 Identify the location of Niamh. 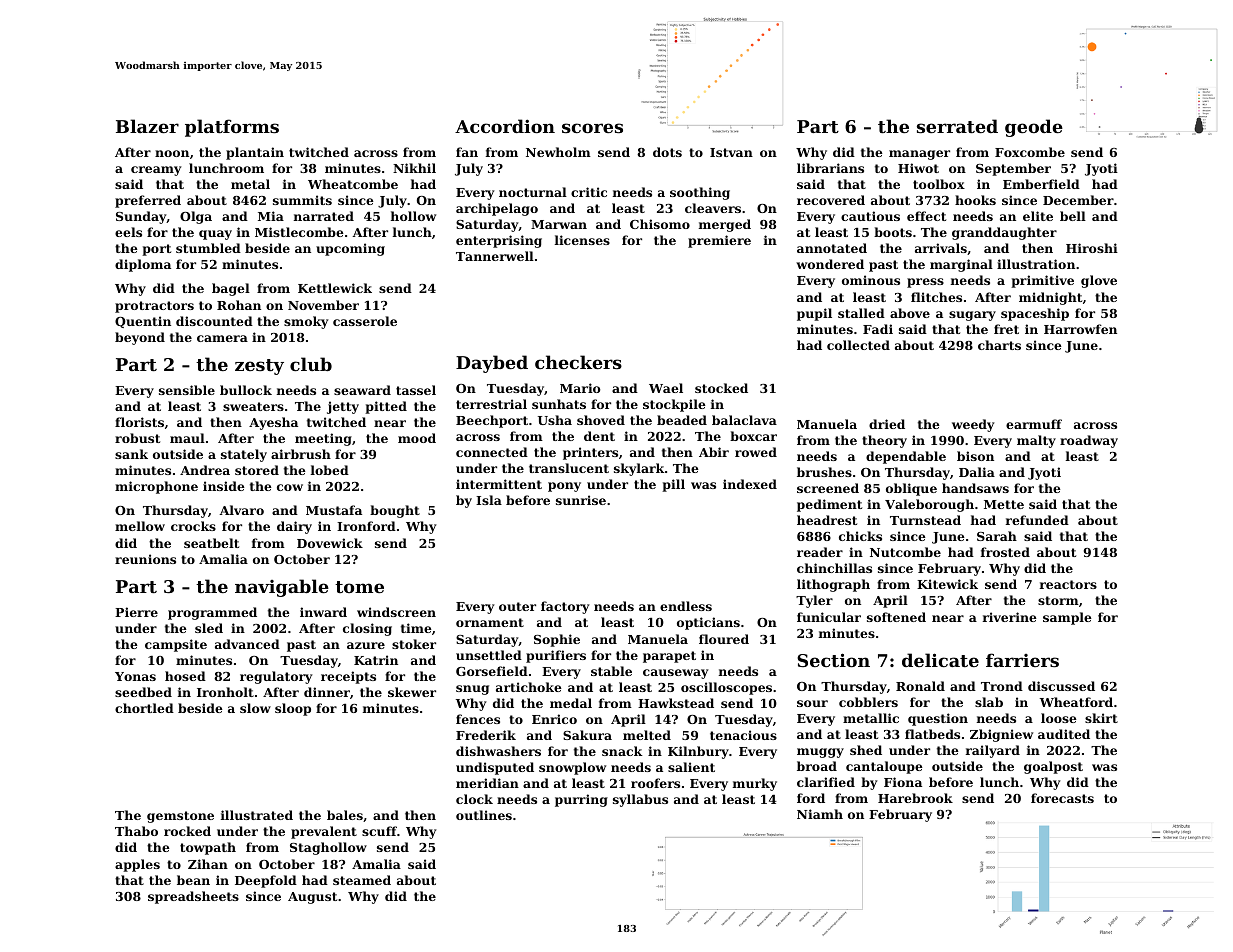
(820, 814).
